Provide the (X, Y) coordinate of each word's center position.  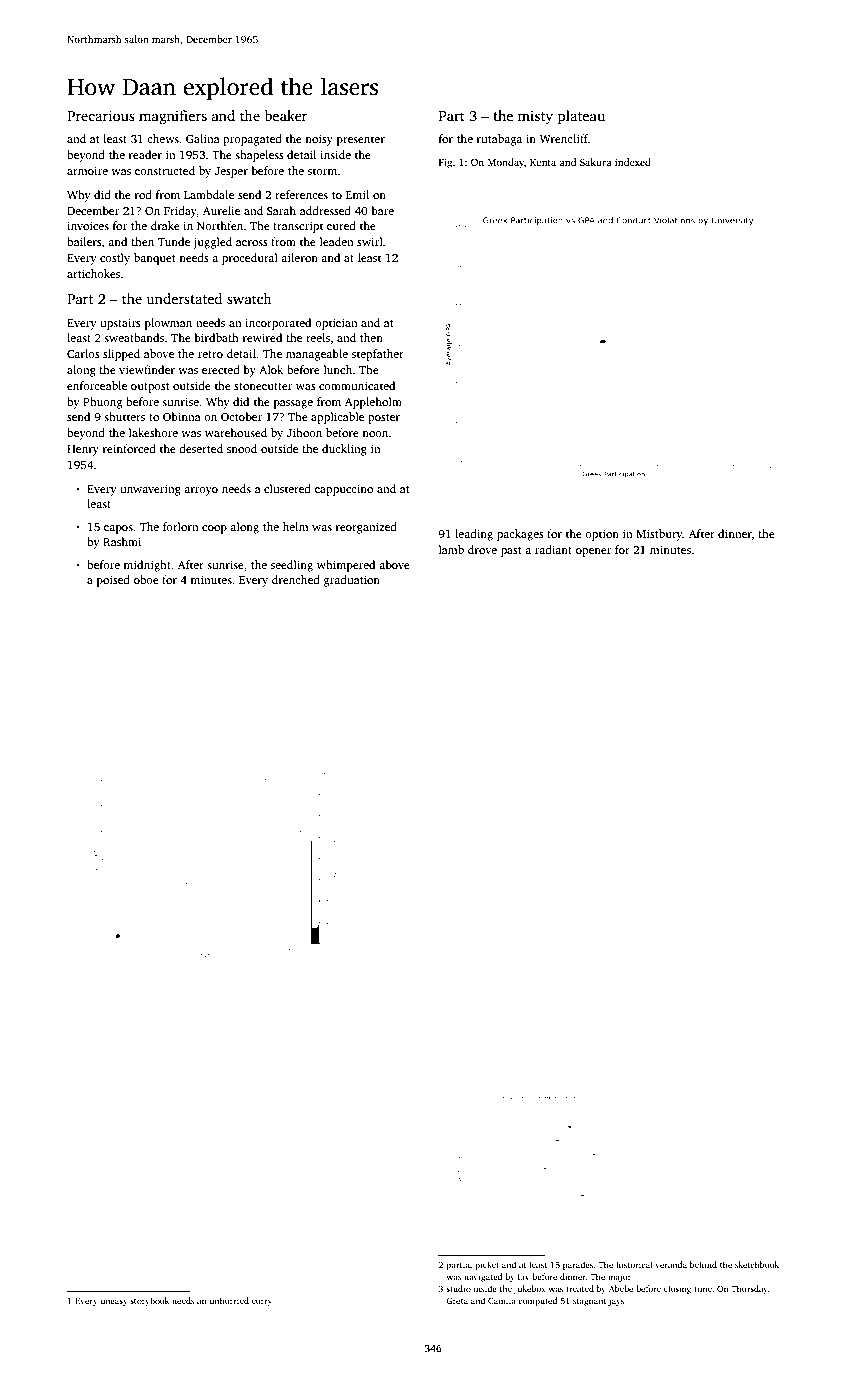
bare (383, 210)
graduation (352, 581)
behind (703, 1264)
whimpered (346, 566)
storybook (149, 1301)
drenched (296, 579)
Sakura (596, 162)
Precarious (101, 115)
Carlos (83, 353)
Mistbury (659, 535)
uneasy (114, 1302)
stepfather (378, 355)
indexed (633, 162)
